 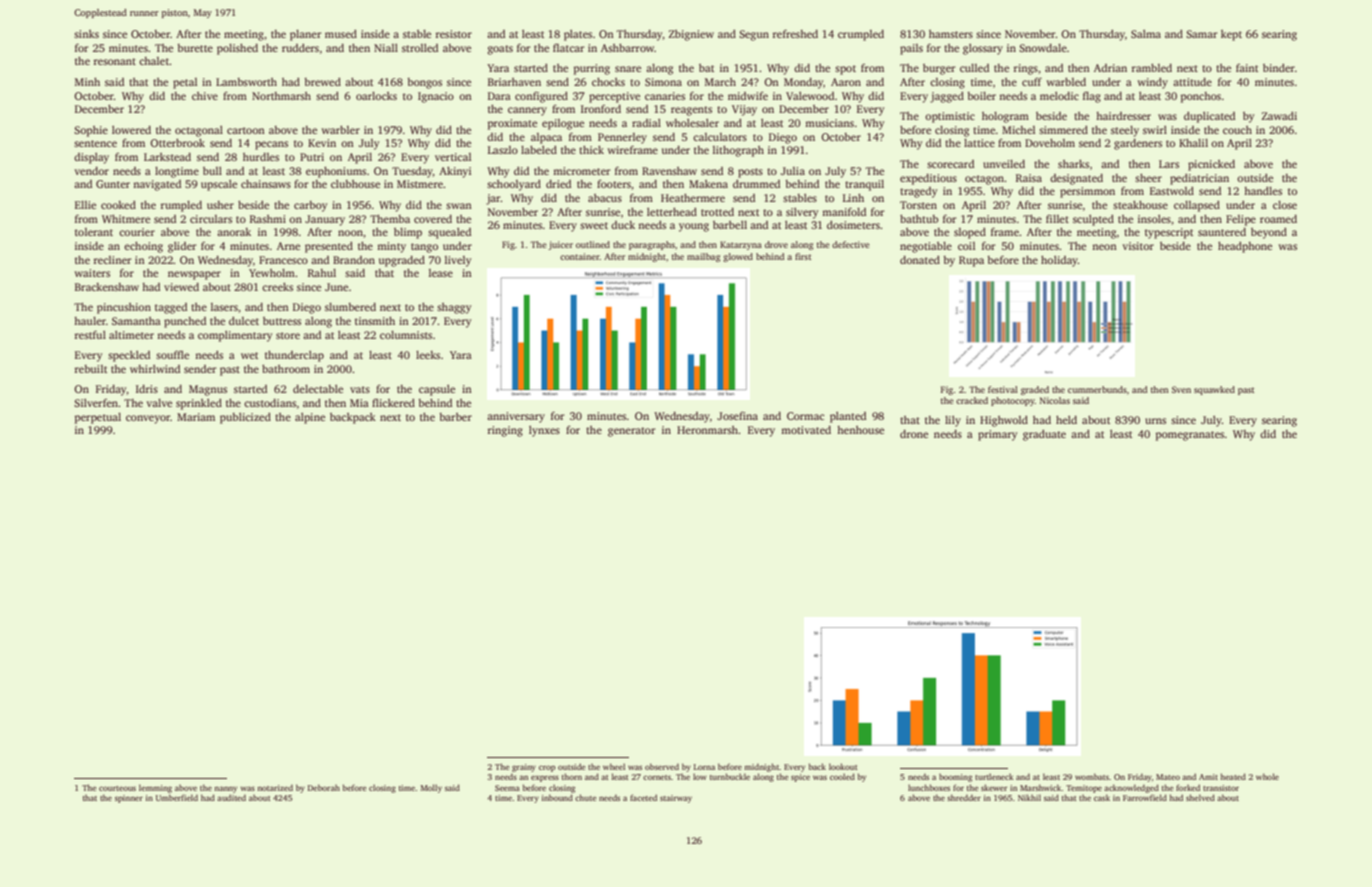 I want to click on sinks, so click(x=86, y=34).
